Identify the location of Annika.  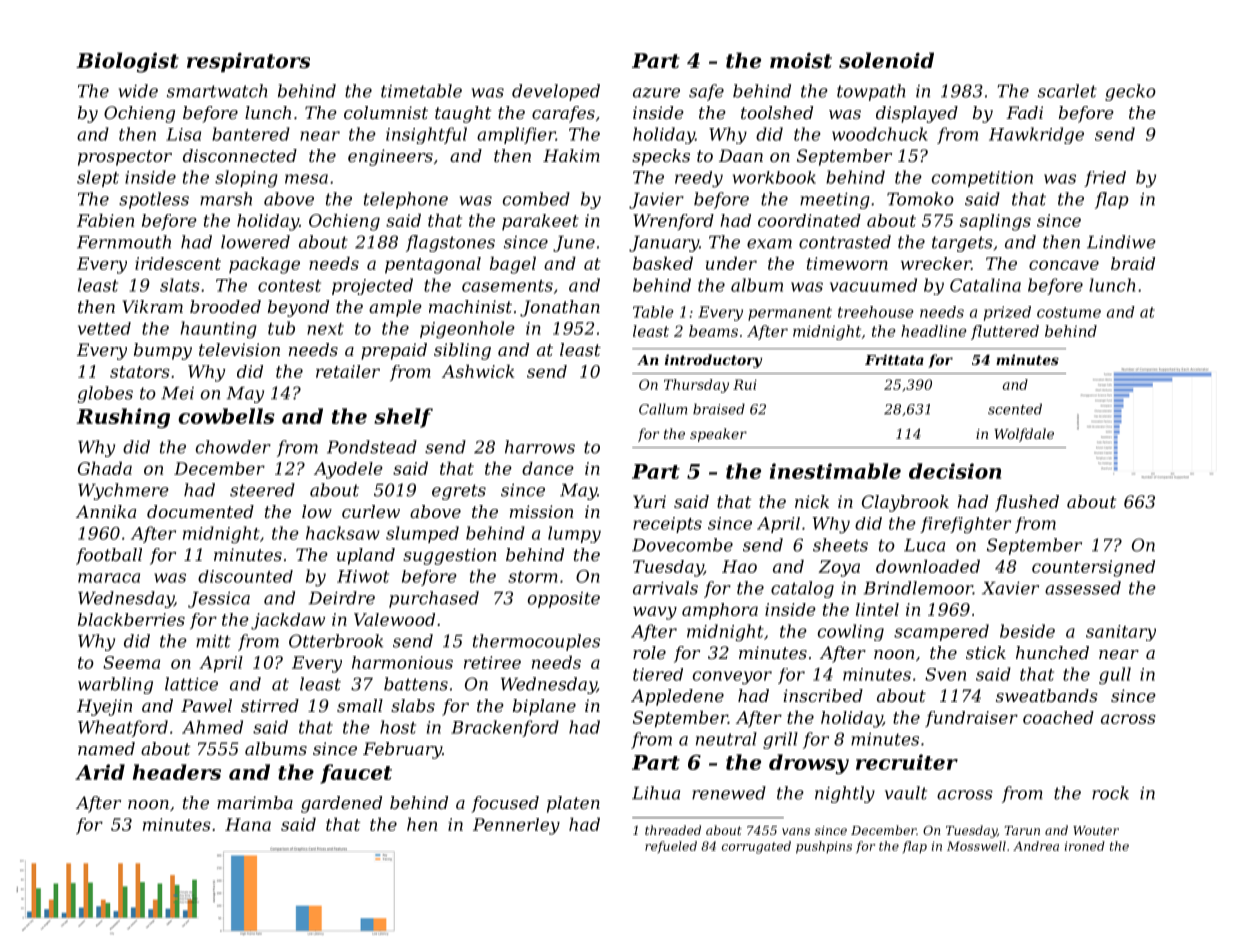
(106, 511).
